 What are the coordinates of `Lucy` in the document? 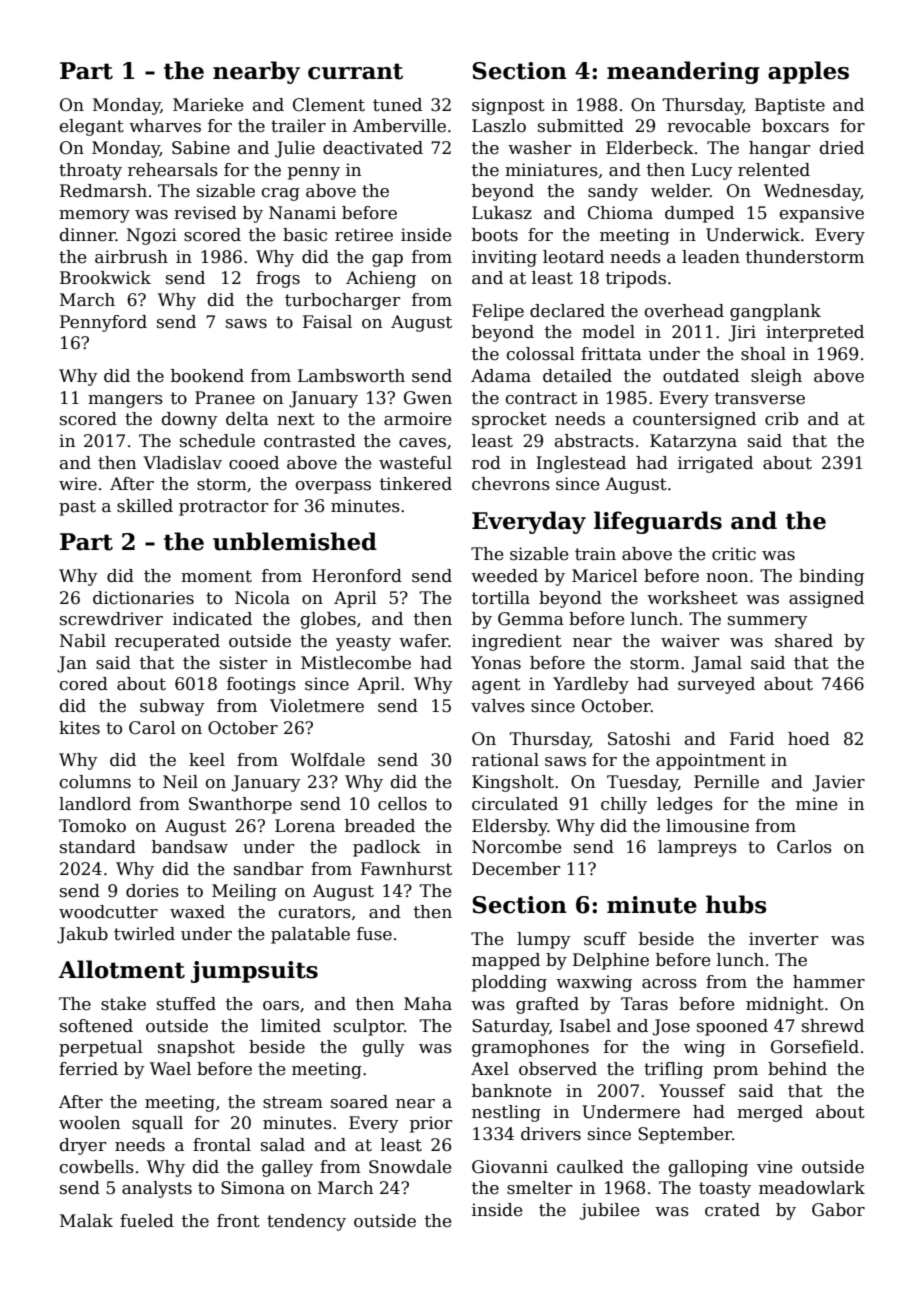 It's located at (712, 171).
